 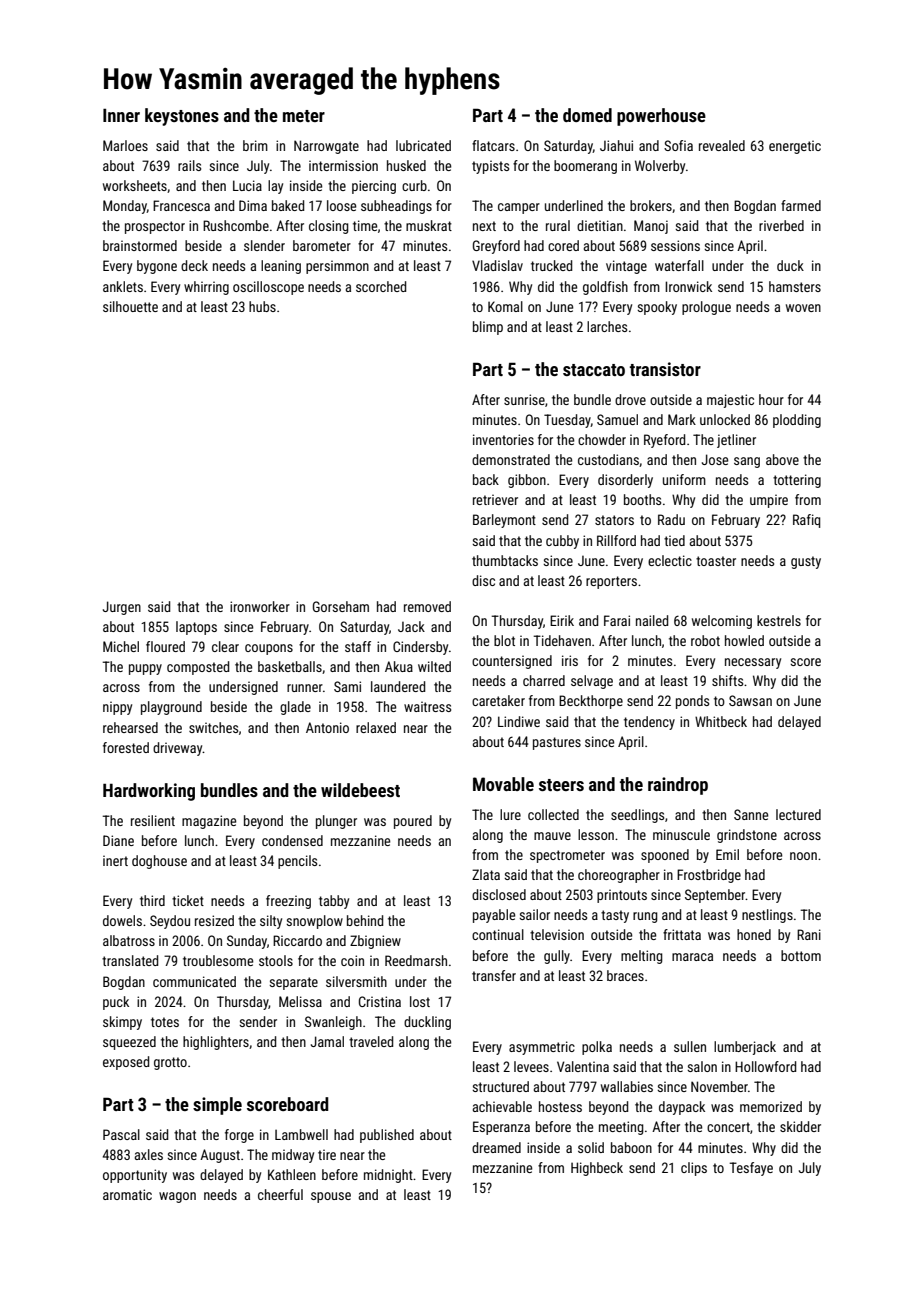 I want to click on lubricated, so click(x=423, y=145).
